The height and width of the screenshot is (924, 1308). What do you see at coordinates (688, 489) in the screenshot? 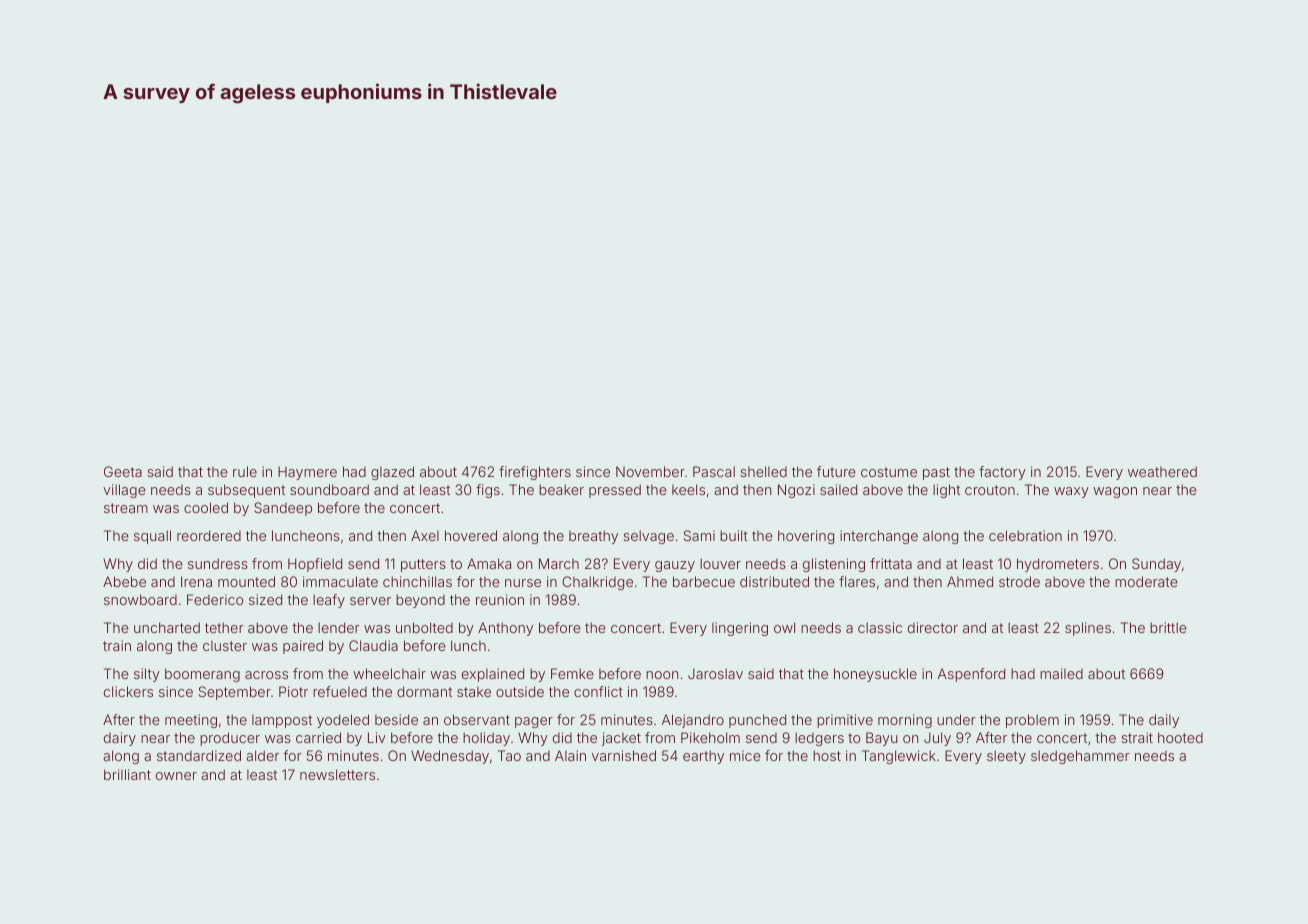
I see `keels` at bounding box center [688, 489].
